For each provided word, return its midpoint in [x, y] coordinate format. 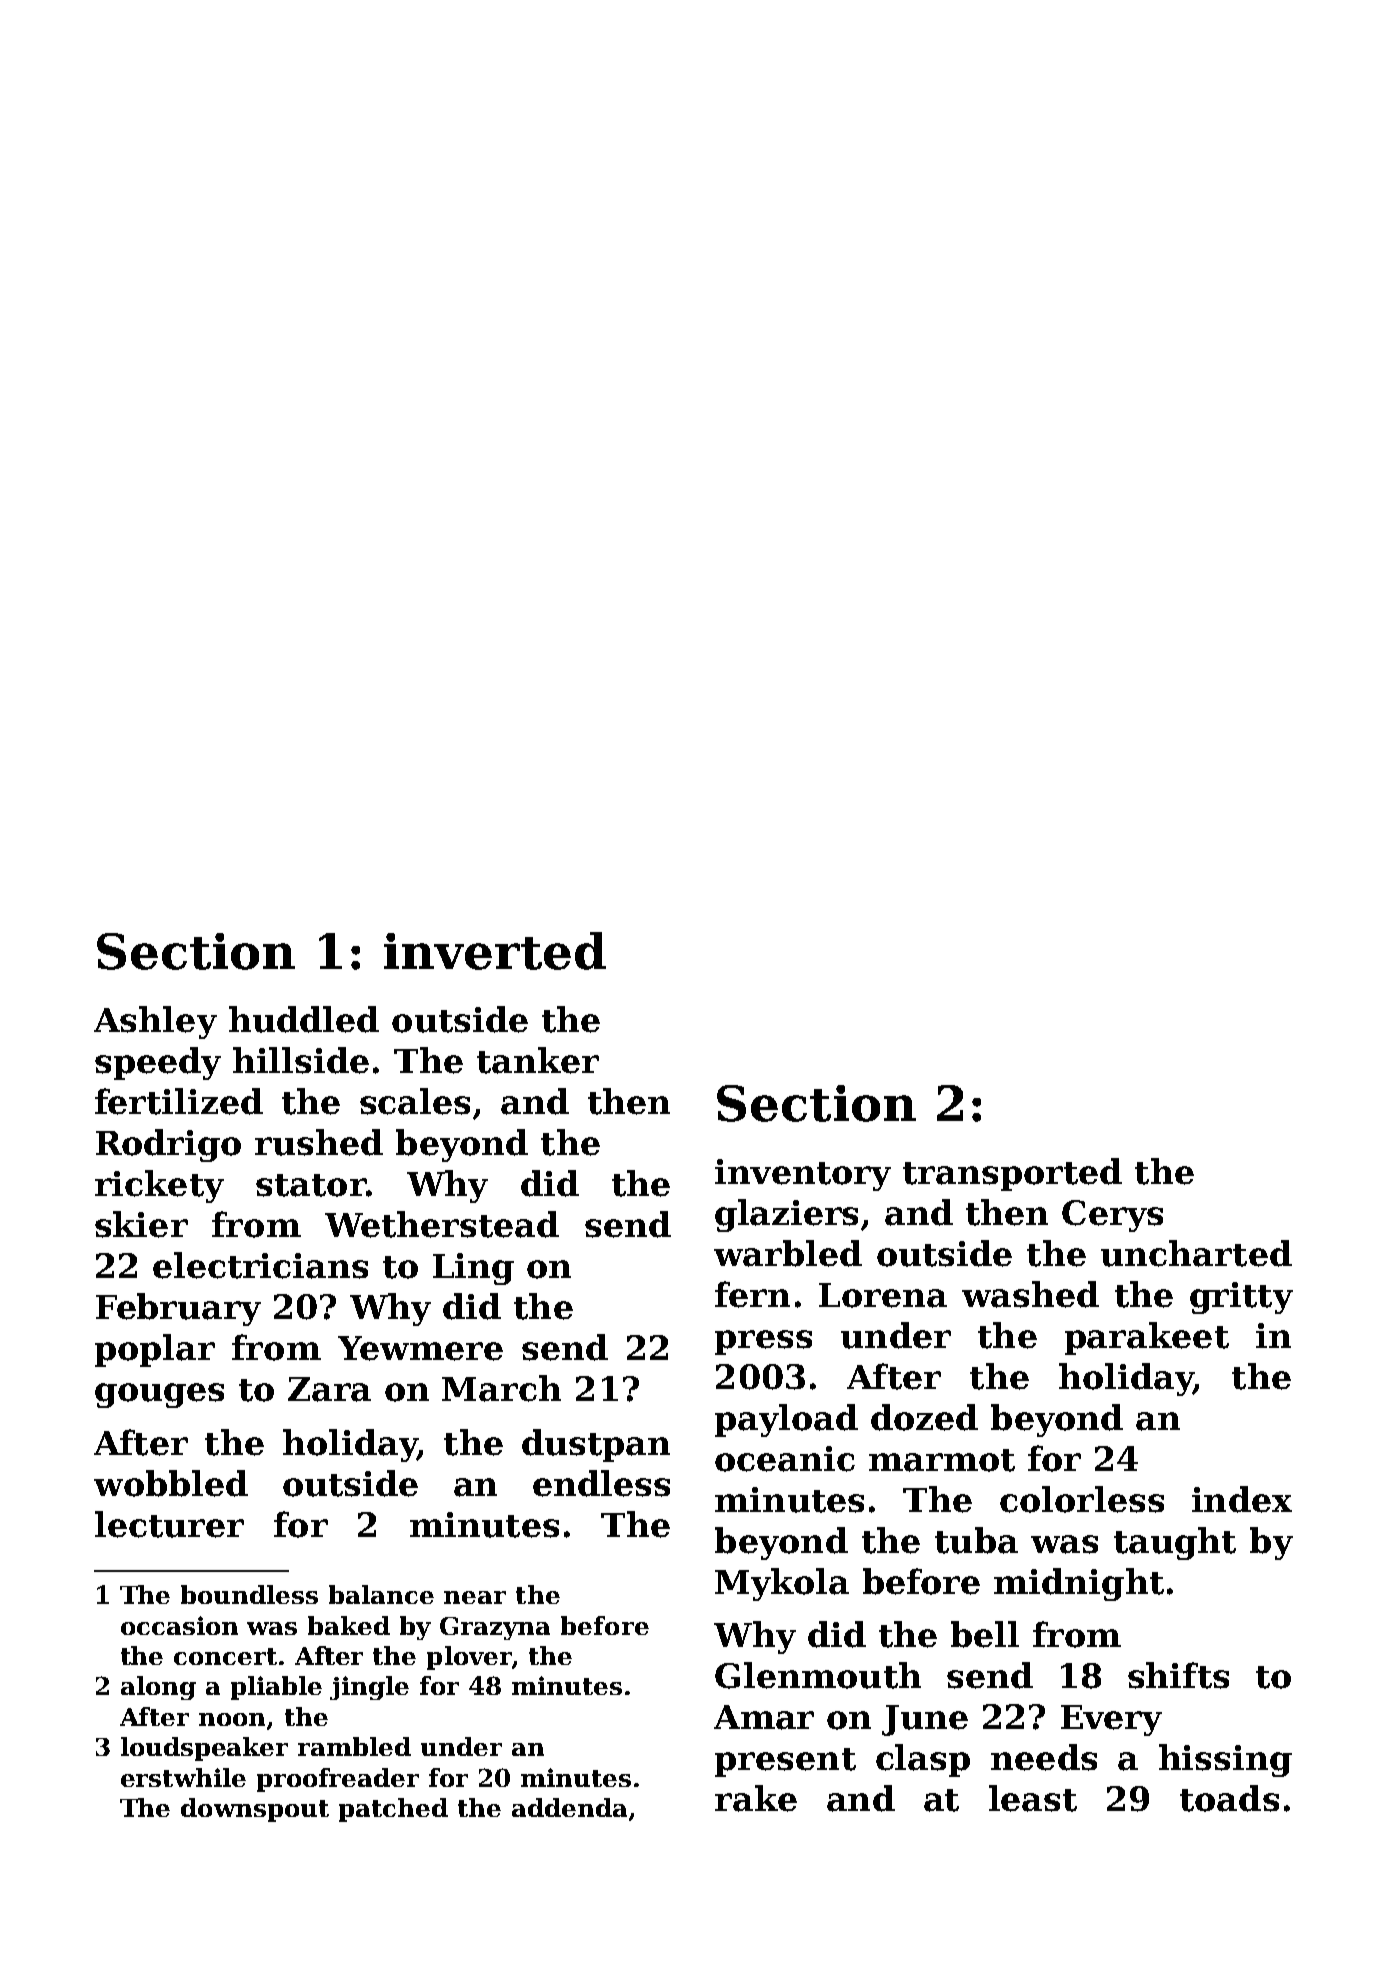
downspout [255, 1810]
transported [1012, 1174]
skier [141, 1224]
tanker [538, 1060]
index [1242, 1499]
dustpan [596, 1445]
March [501, 1388]
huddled [304, 1019]
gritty [1241, 1298]
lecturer [169, 1524]
